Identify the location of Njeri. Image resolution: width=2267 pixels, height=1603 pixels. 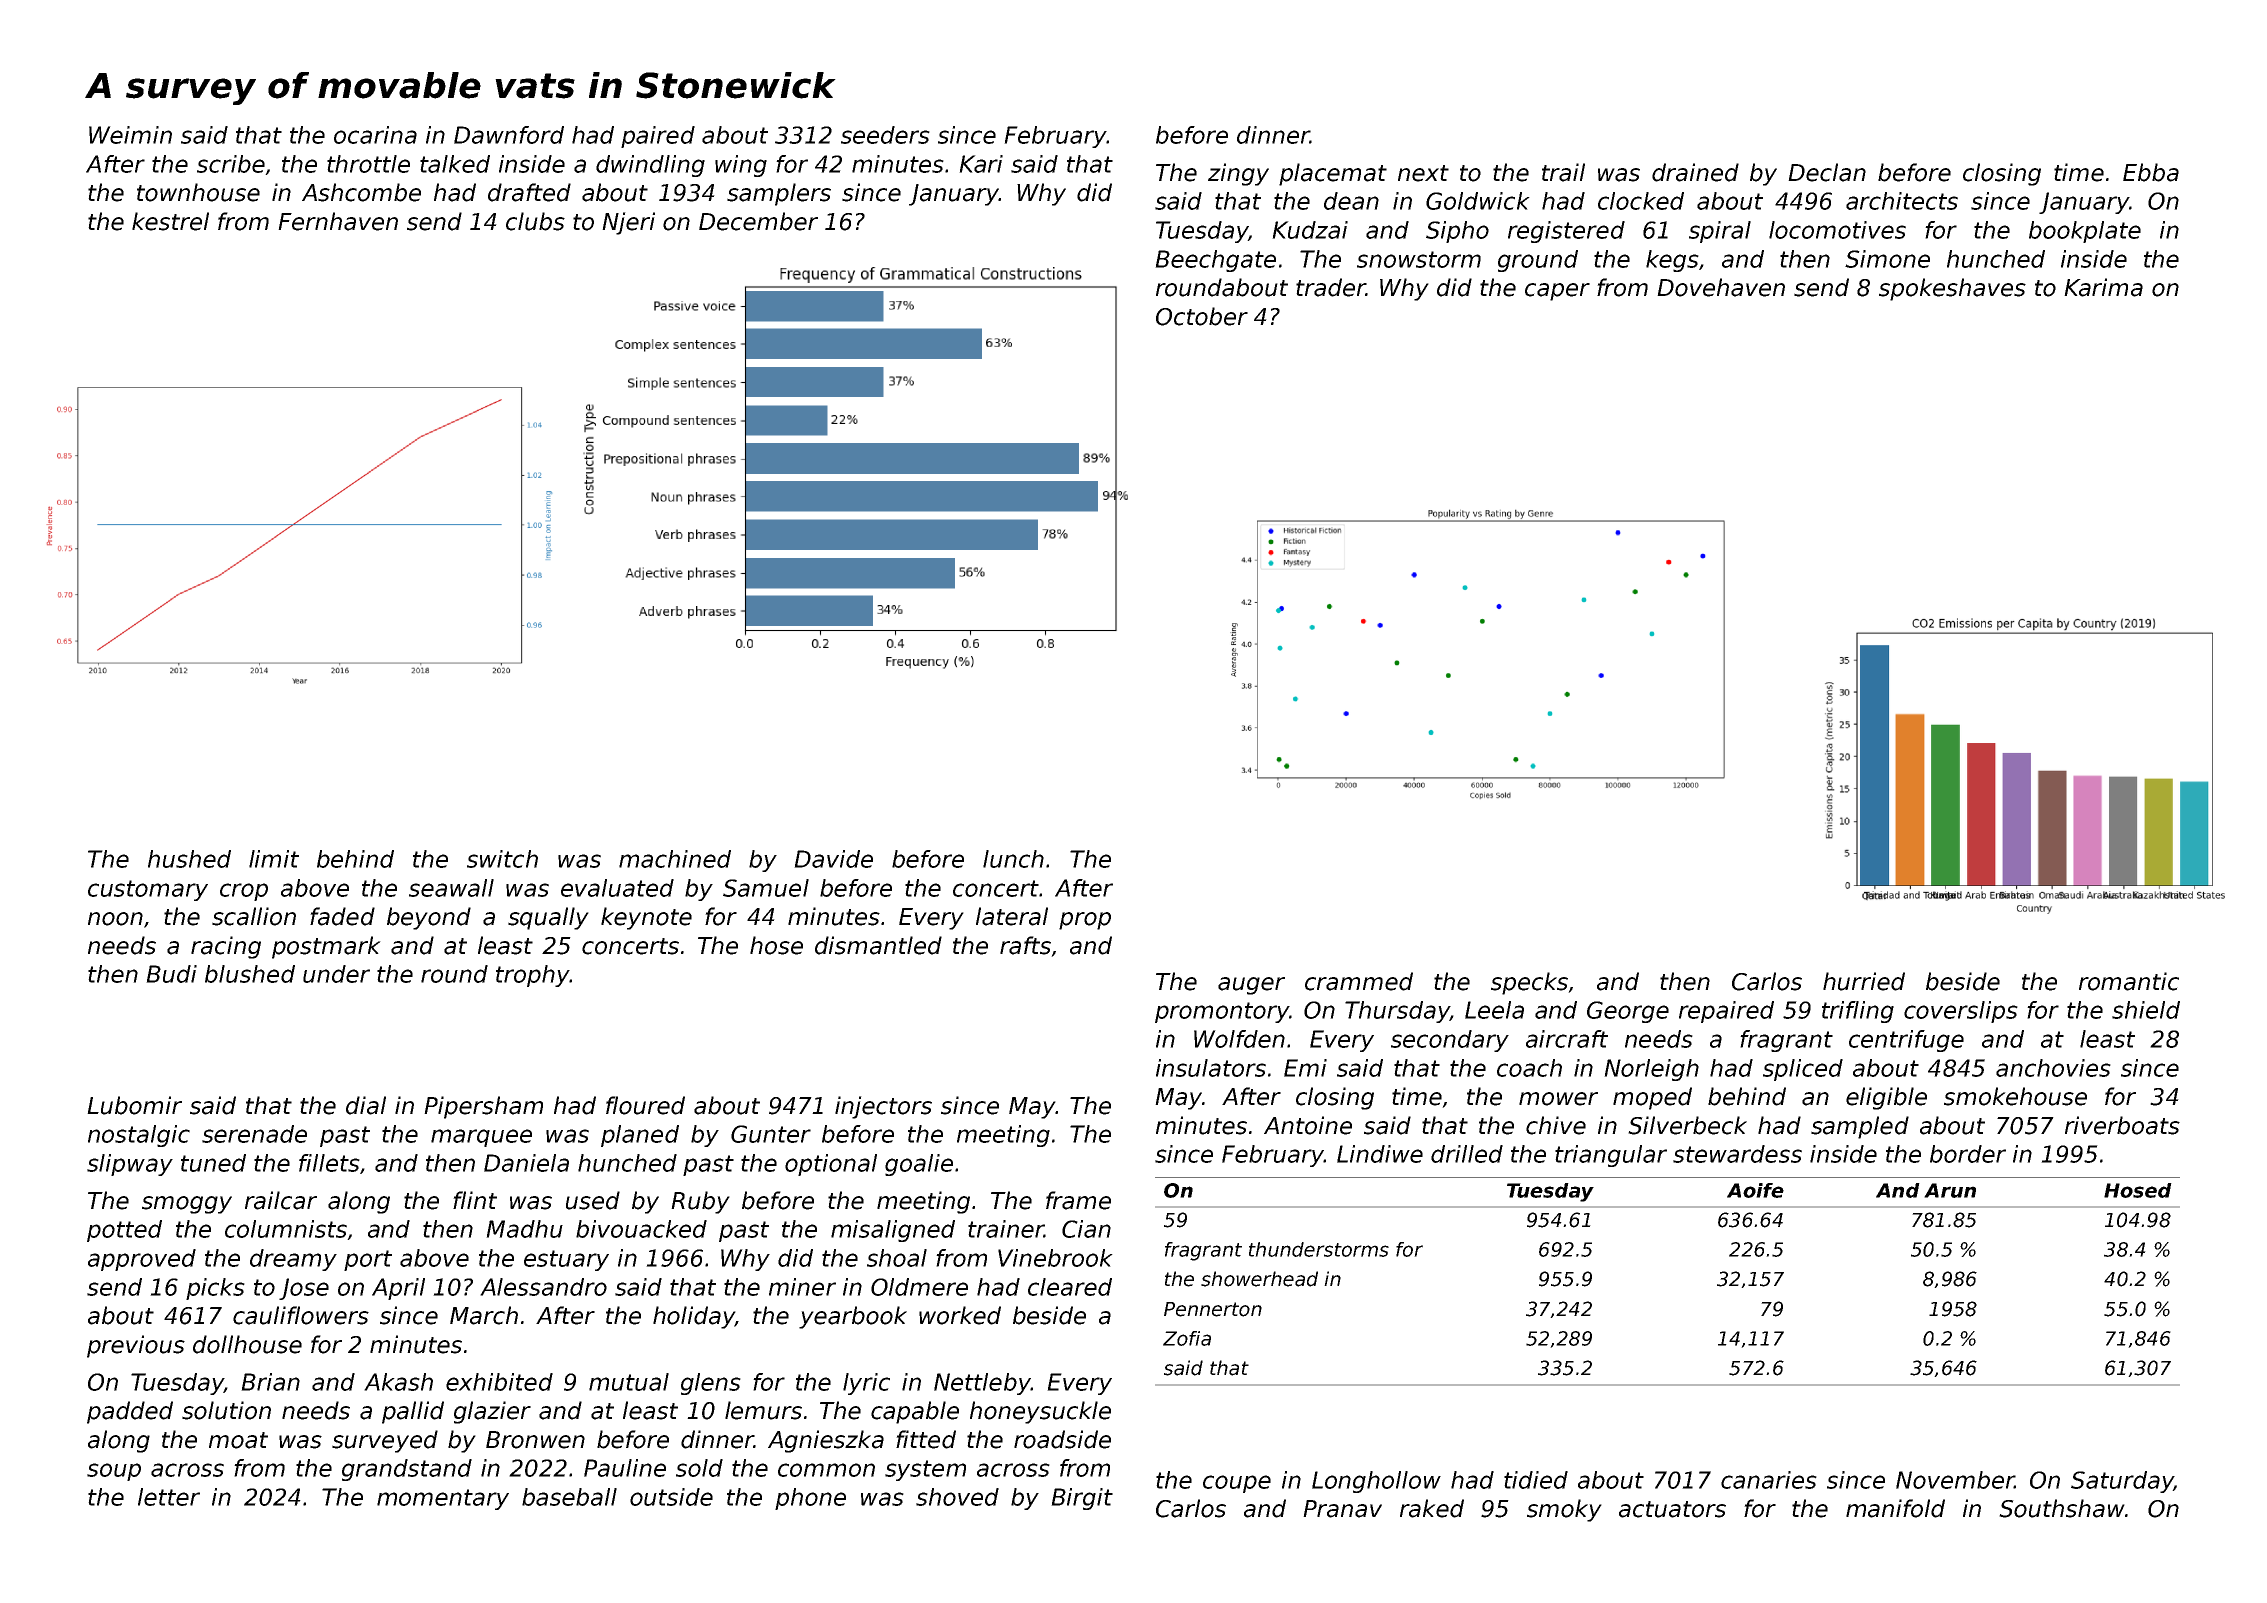
(628, 223).
